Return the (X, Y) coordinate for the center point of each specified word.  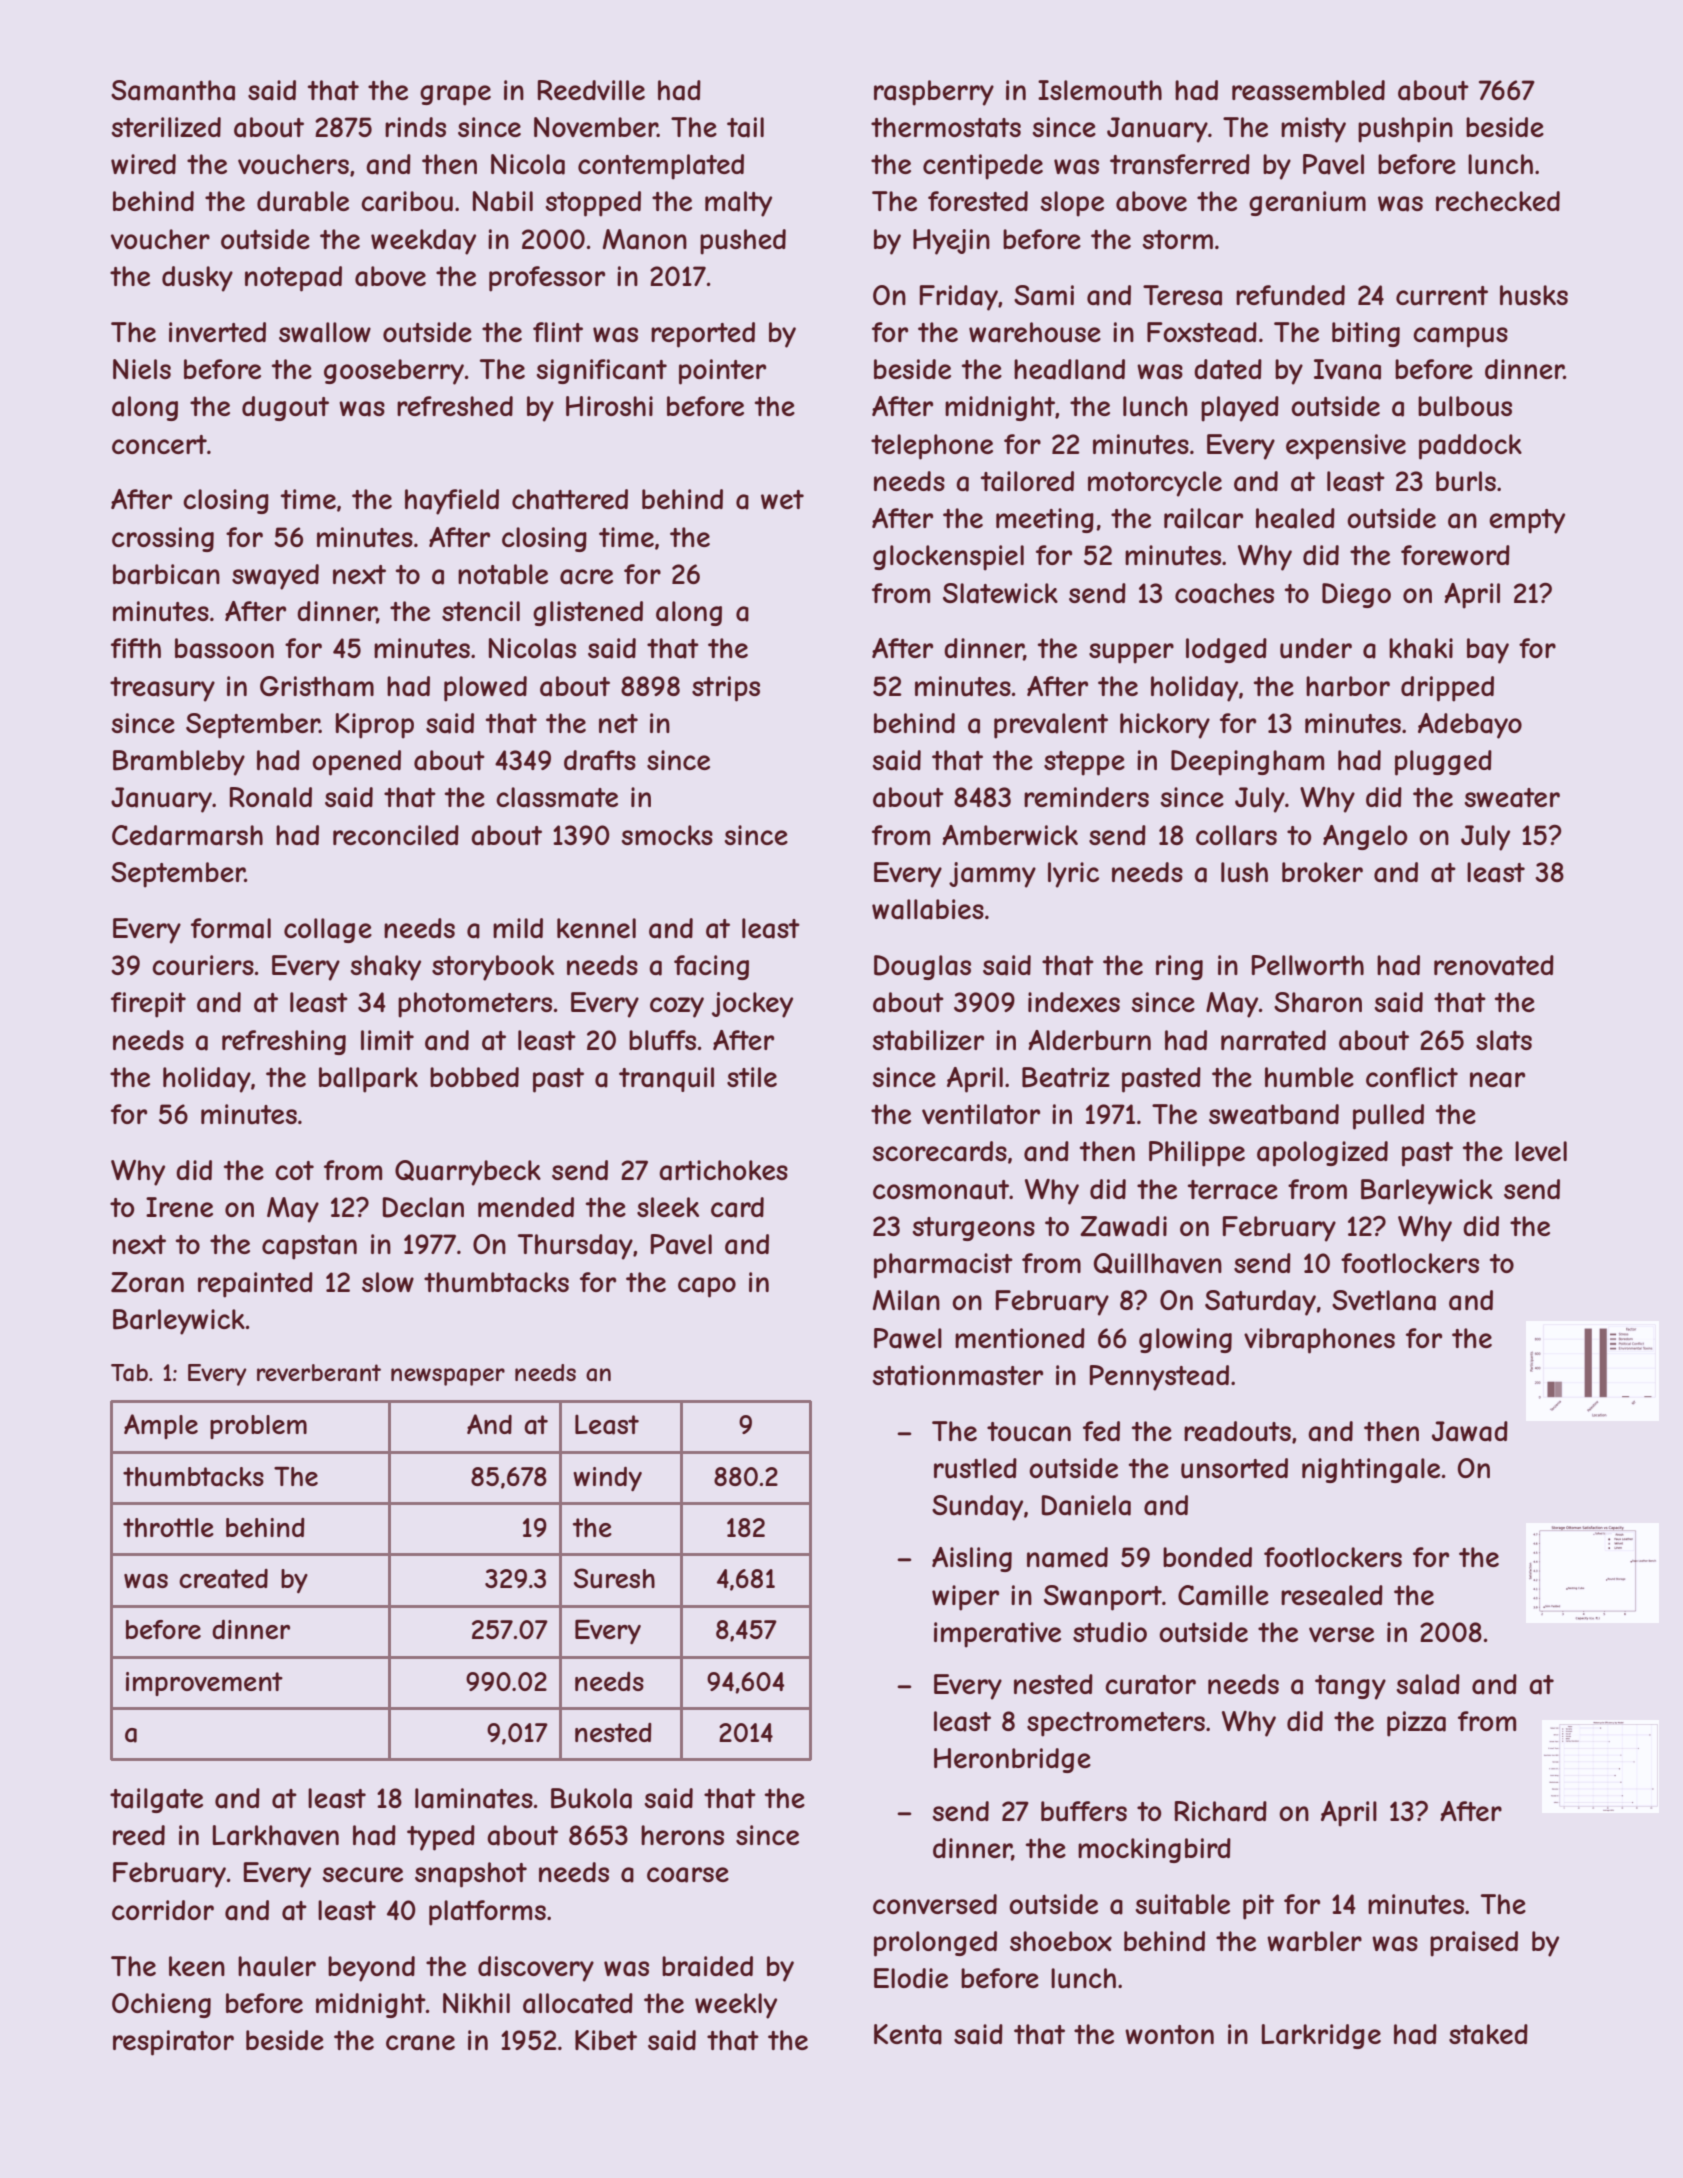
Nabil (503, 201)
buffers (1084, 1811)
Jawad (1470, 1431)
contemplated (661, 167)
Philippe (1197, 1154)
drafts (600, 760)
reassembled (1308, 90)
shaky (386, 968)
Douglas (922, 967)
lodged (1226, 650)
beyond (371, 1969)
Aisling (972, 1559)
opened (356, 763)
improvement (204, 1684)
